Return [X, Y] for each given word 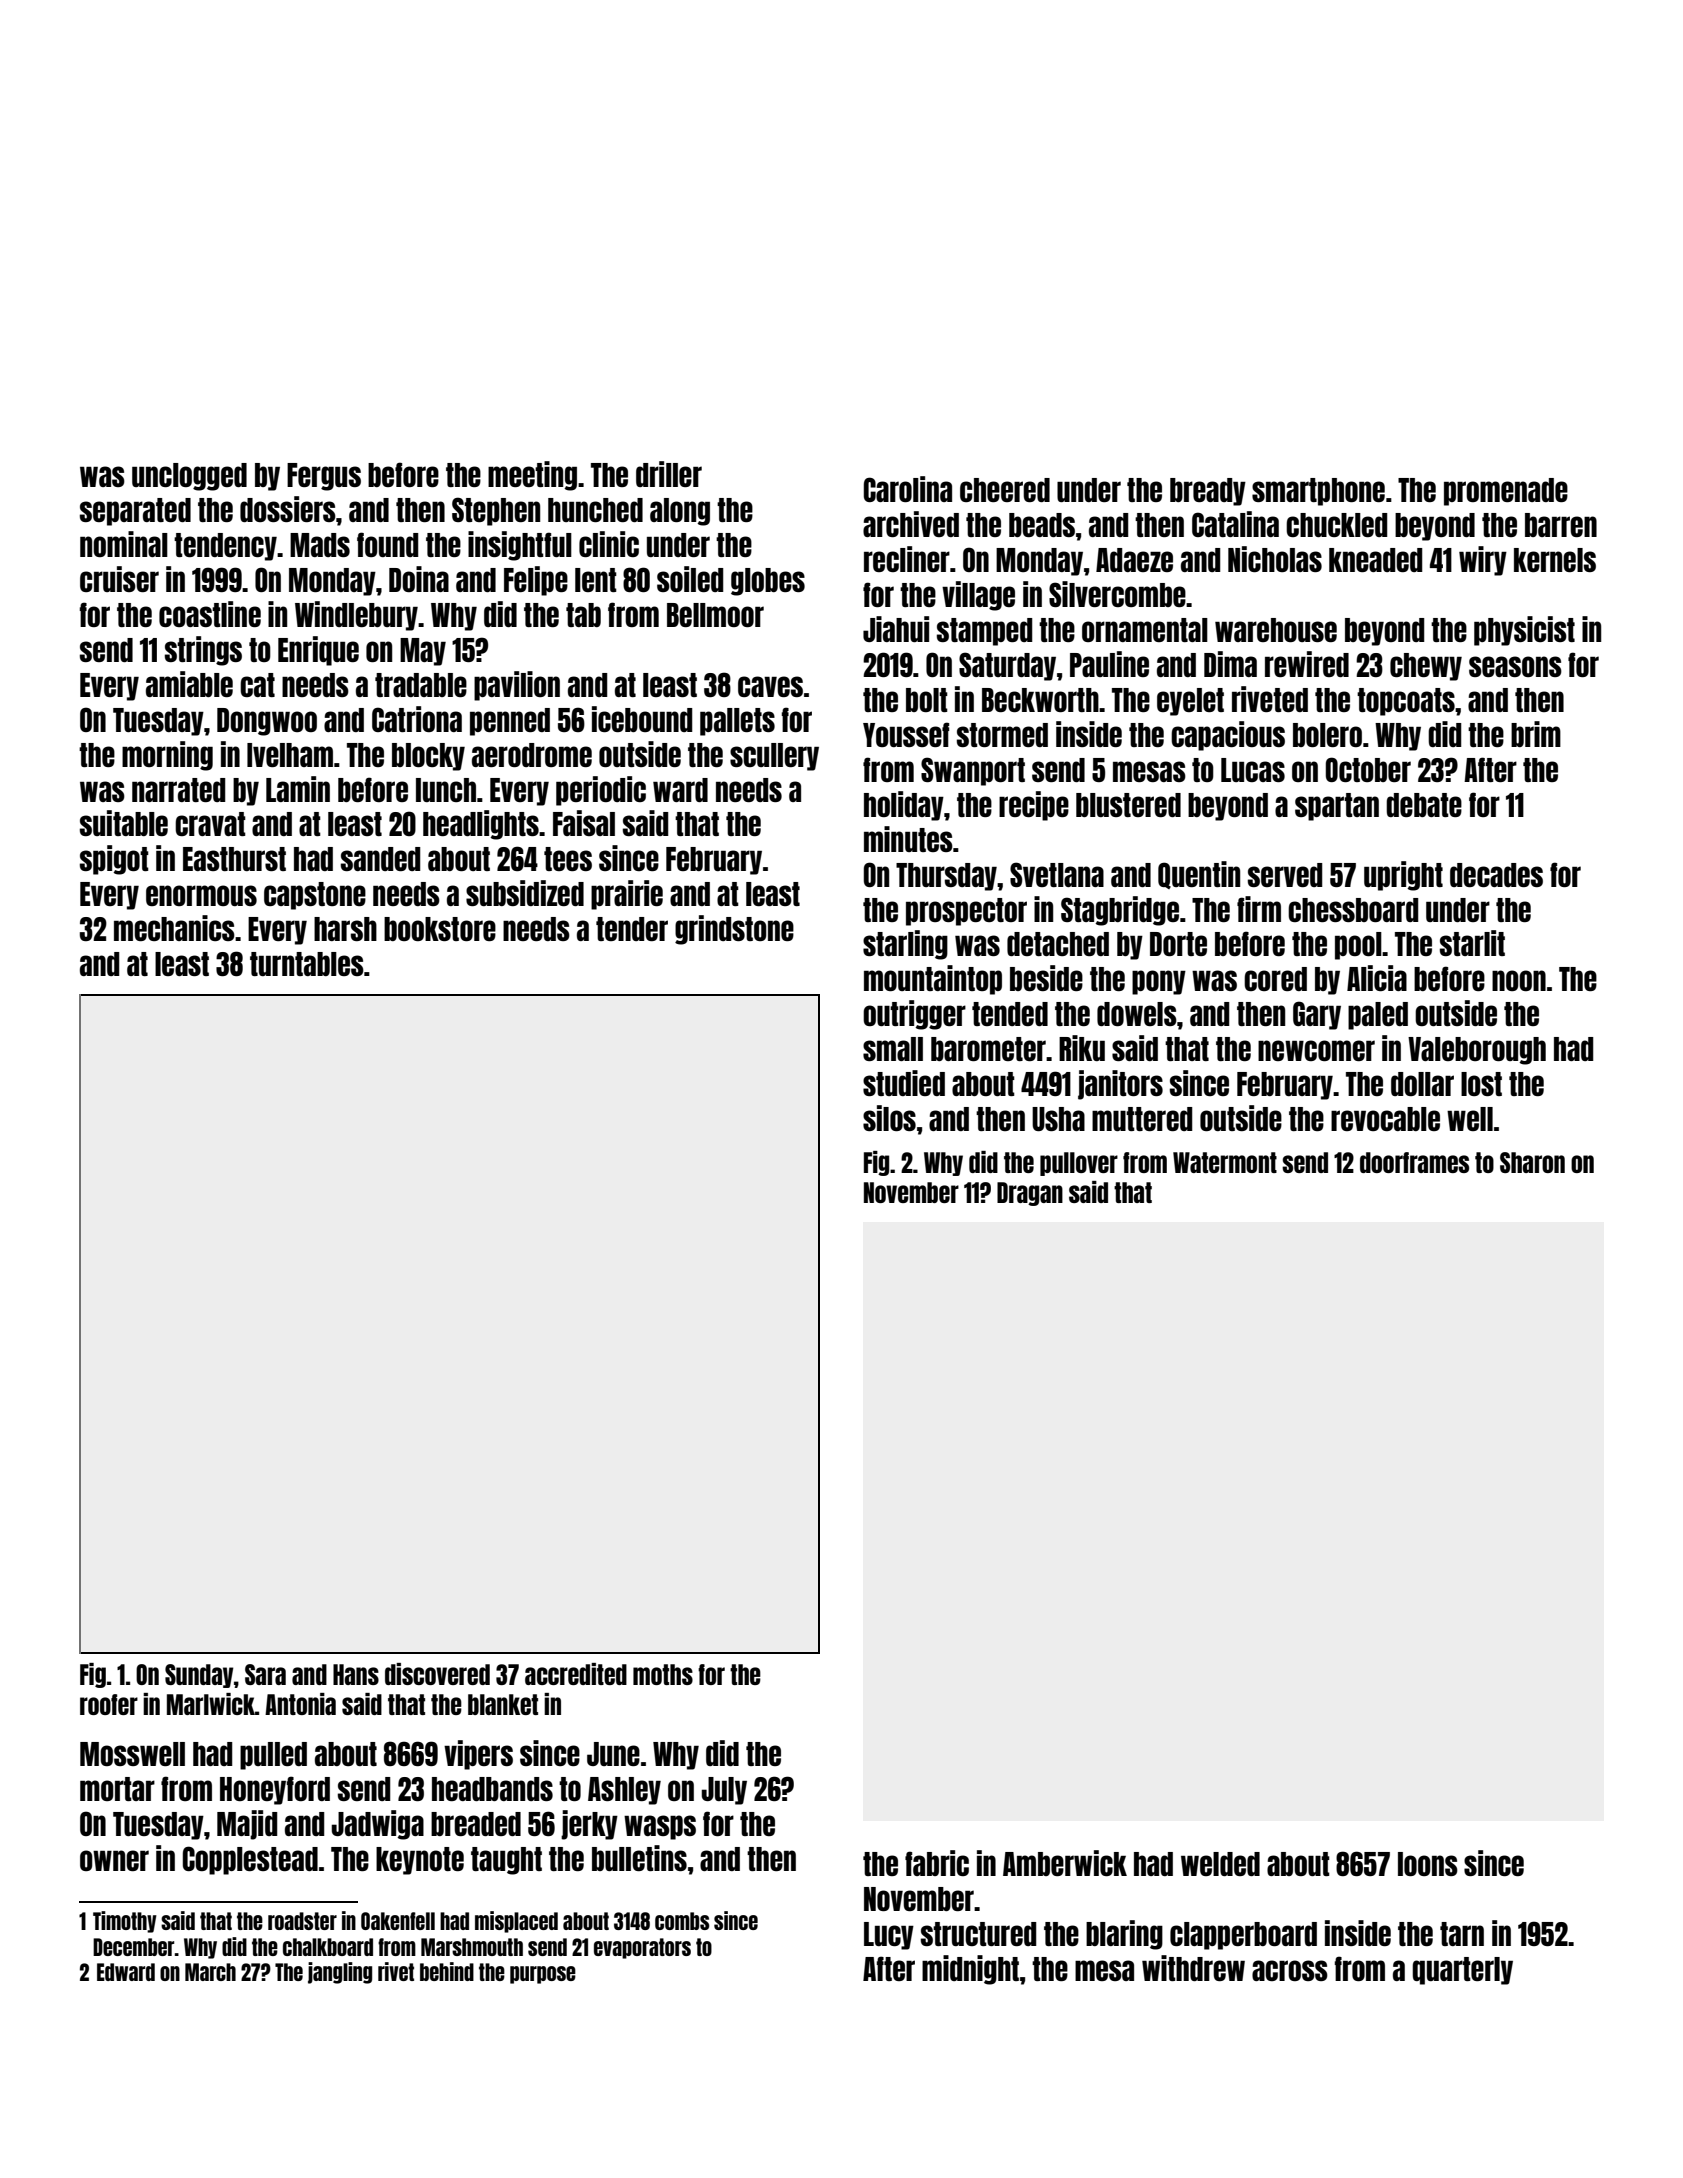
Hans [356, 1674]
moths [663, 1674]
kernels [1555, 560]
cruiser [119, 579]
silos [889, 1118]
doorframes [1414, 1162]
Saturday [1007, 666]
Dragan [1030, 1194]
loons [1428, 1864]
